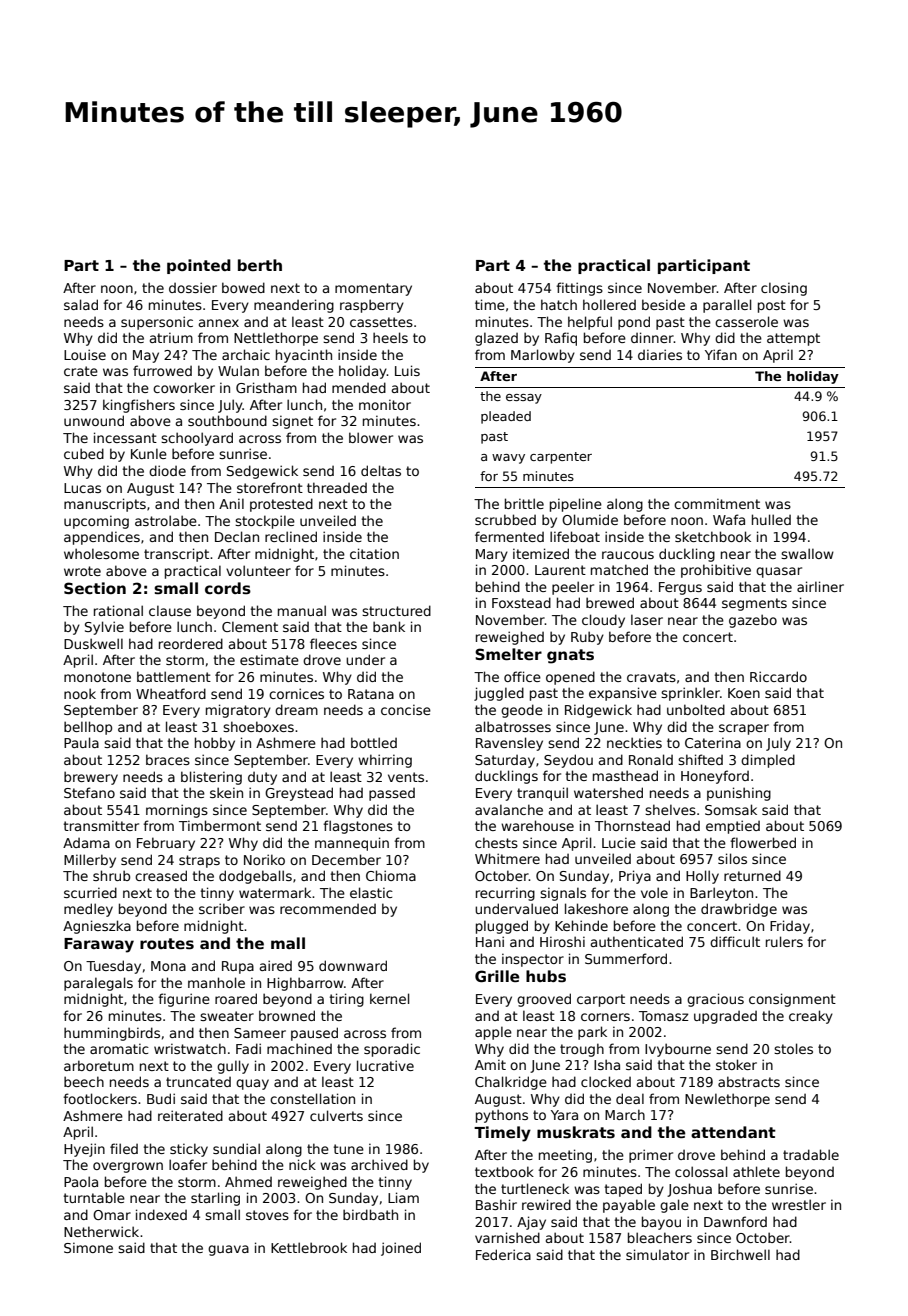  I want to click on indexed, so click(161, 1214).
